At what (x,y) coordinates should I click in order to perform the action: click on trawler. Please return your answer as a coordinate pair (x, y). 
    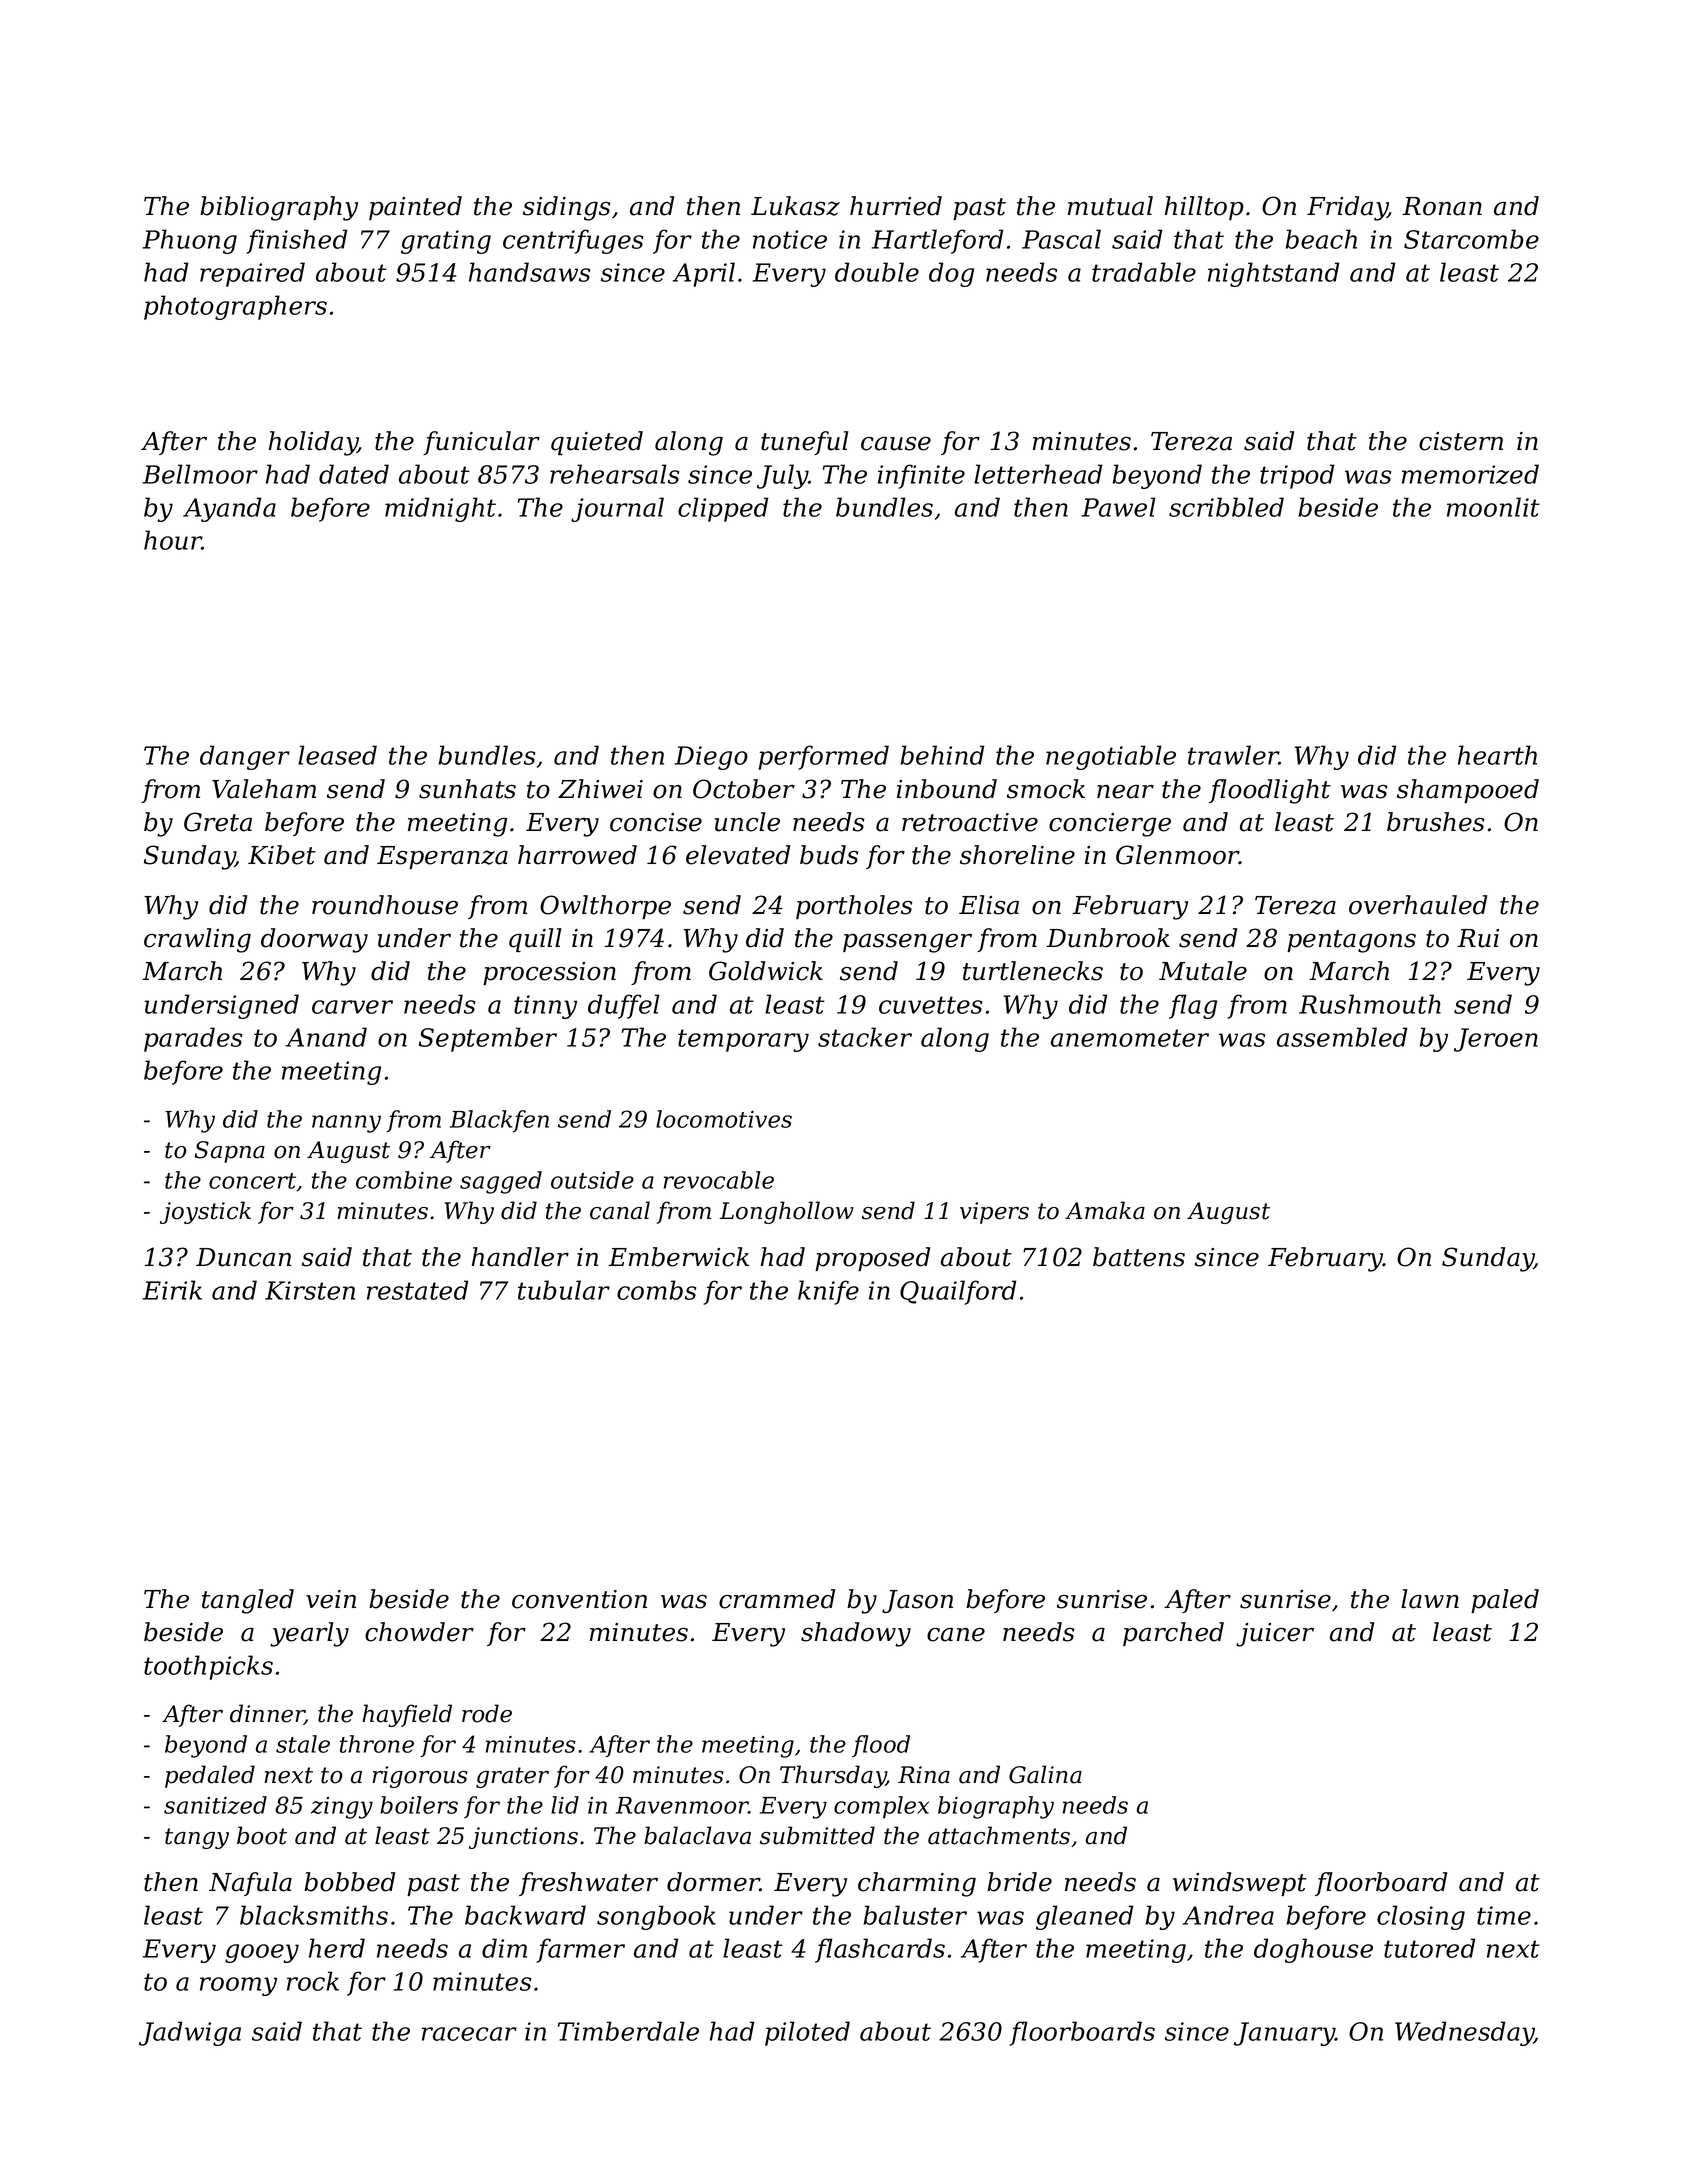
    Looking at the image, I should click on (1233, 755).
